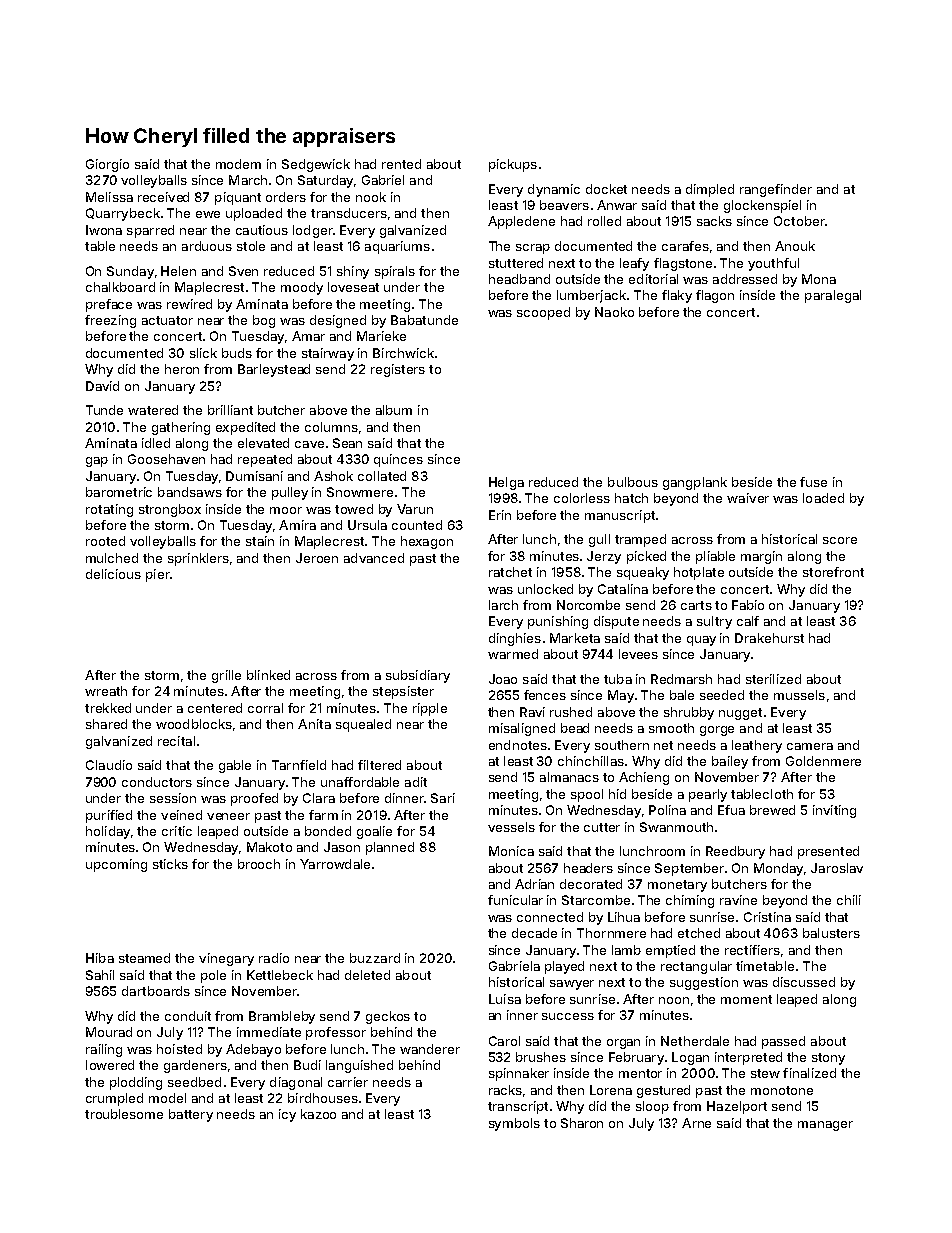 The width and height of the document is (952, 1233). I want to click on Giorgio, so click(107, 165).
